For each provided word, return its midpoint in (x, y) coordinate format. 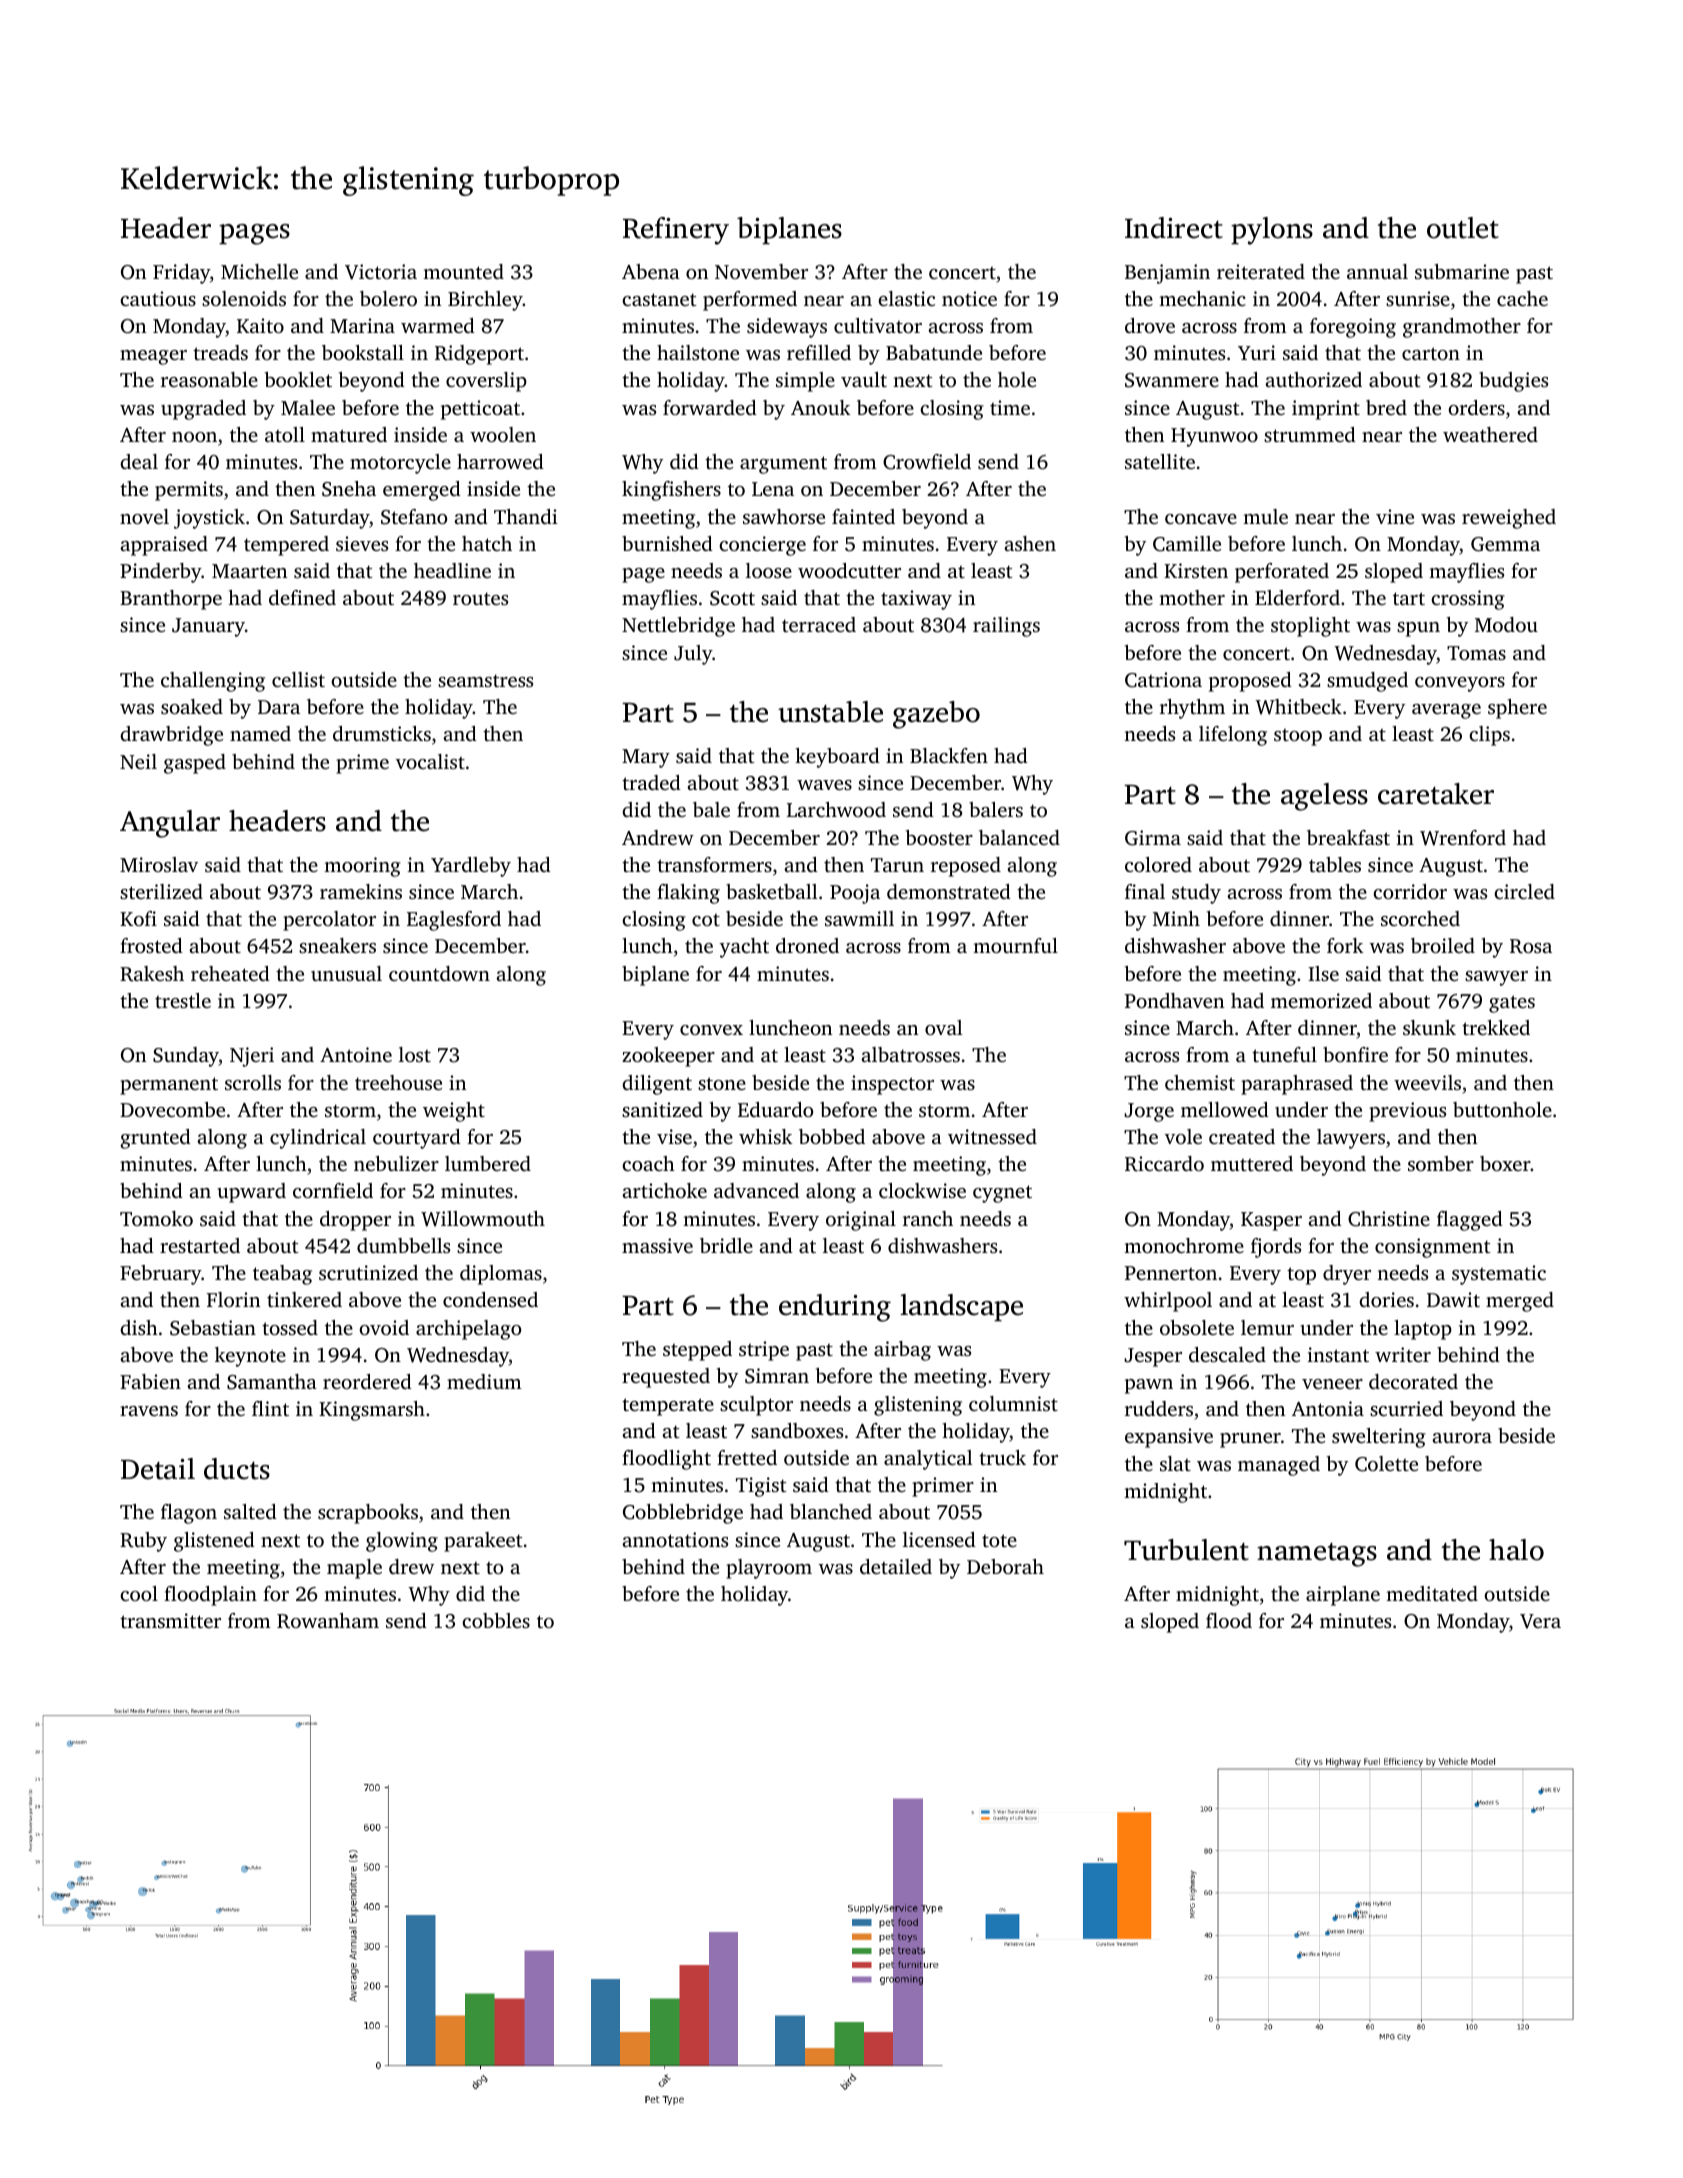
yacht (744, 948)
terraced (819, 624)
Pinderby (161, 573)
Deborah (1005, 1566)
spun (1418, 629)
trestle (183, 1000)
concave (1201, 519)
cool (139, 1593)
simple (805, 382)
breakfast (1348, 837)
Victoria (381, 272)
